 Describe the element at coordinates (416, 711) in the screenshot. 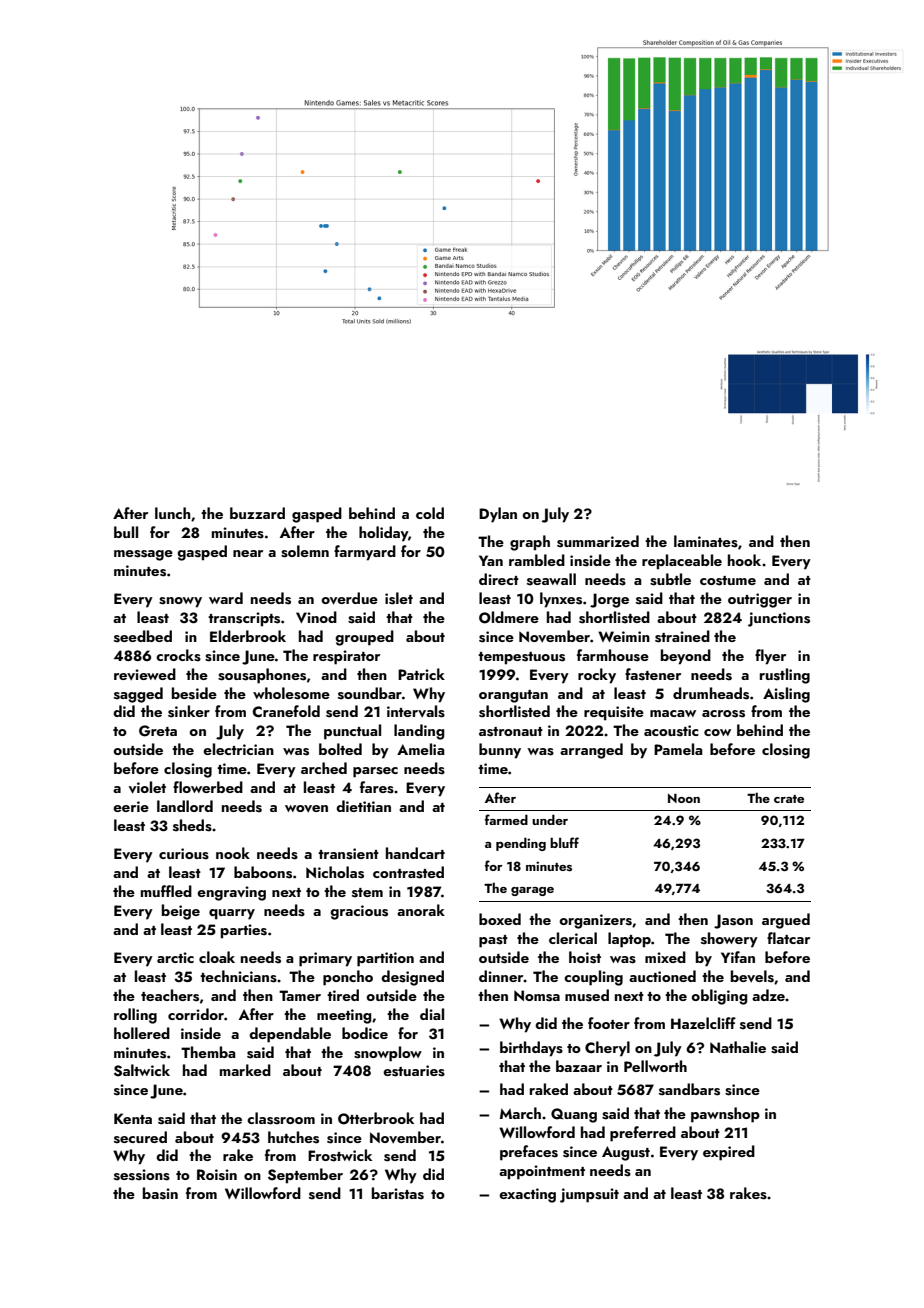

I see `intervals` at that location.
